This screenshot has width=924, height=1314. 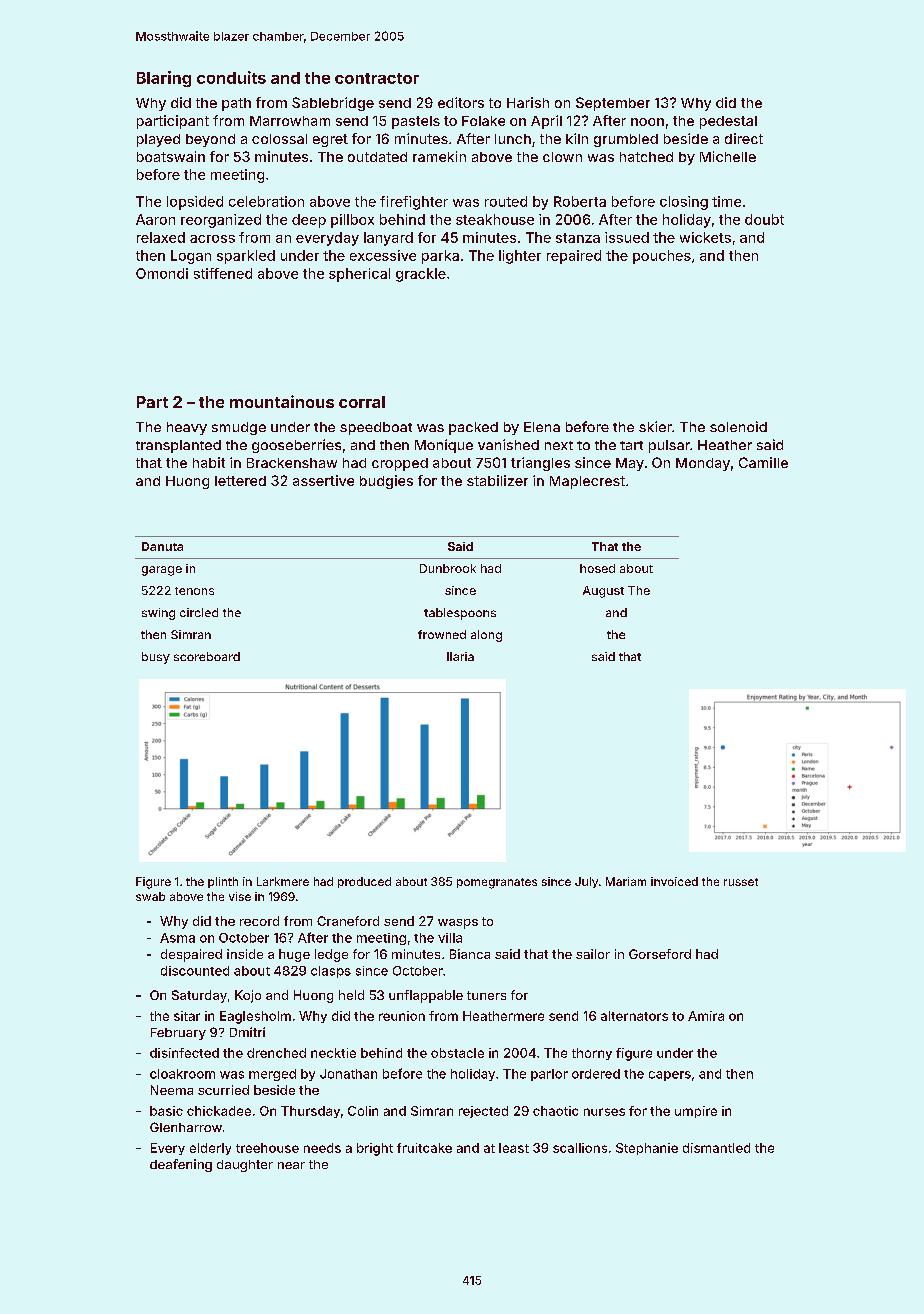 I want to click on dismantled, so click(x=716, y=1148).
